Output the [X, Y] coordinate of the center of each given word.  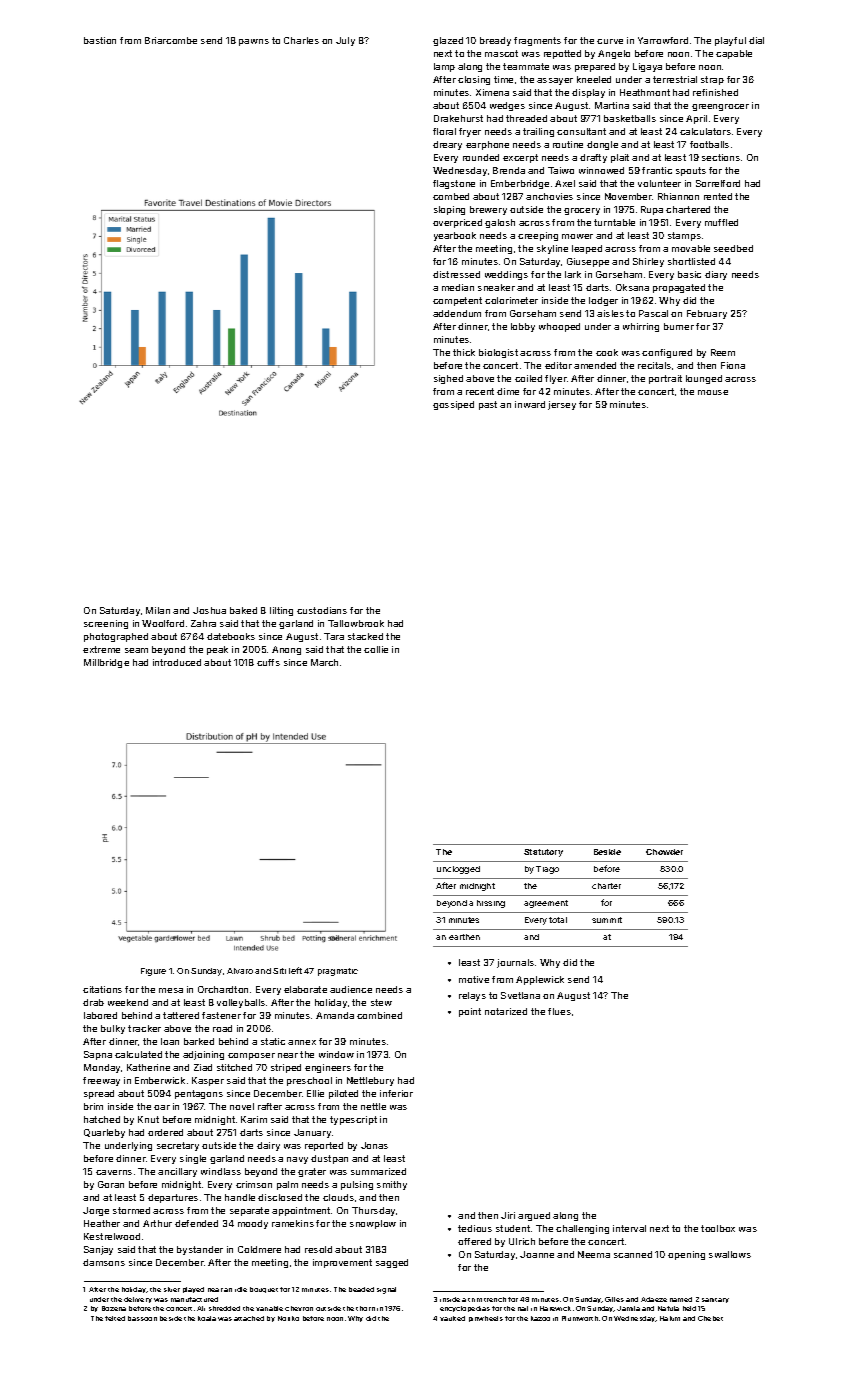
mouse [713, 392]
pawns [254, 42]
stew [381, 1002]
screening [106, 624]
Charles [301, 40]
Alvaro [240, 971]
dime [508, 391]
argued [534, 1216]
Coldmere [259, 1249]
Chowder [664, 852]
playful [730, 41]
